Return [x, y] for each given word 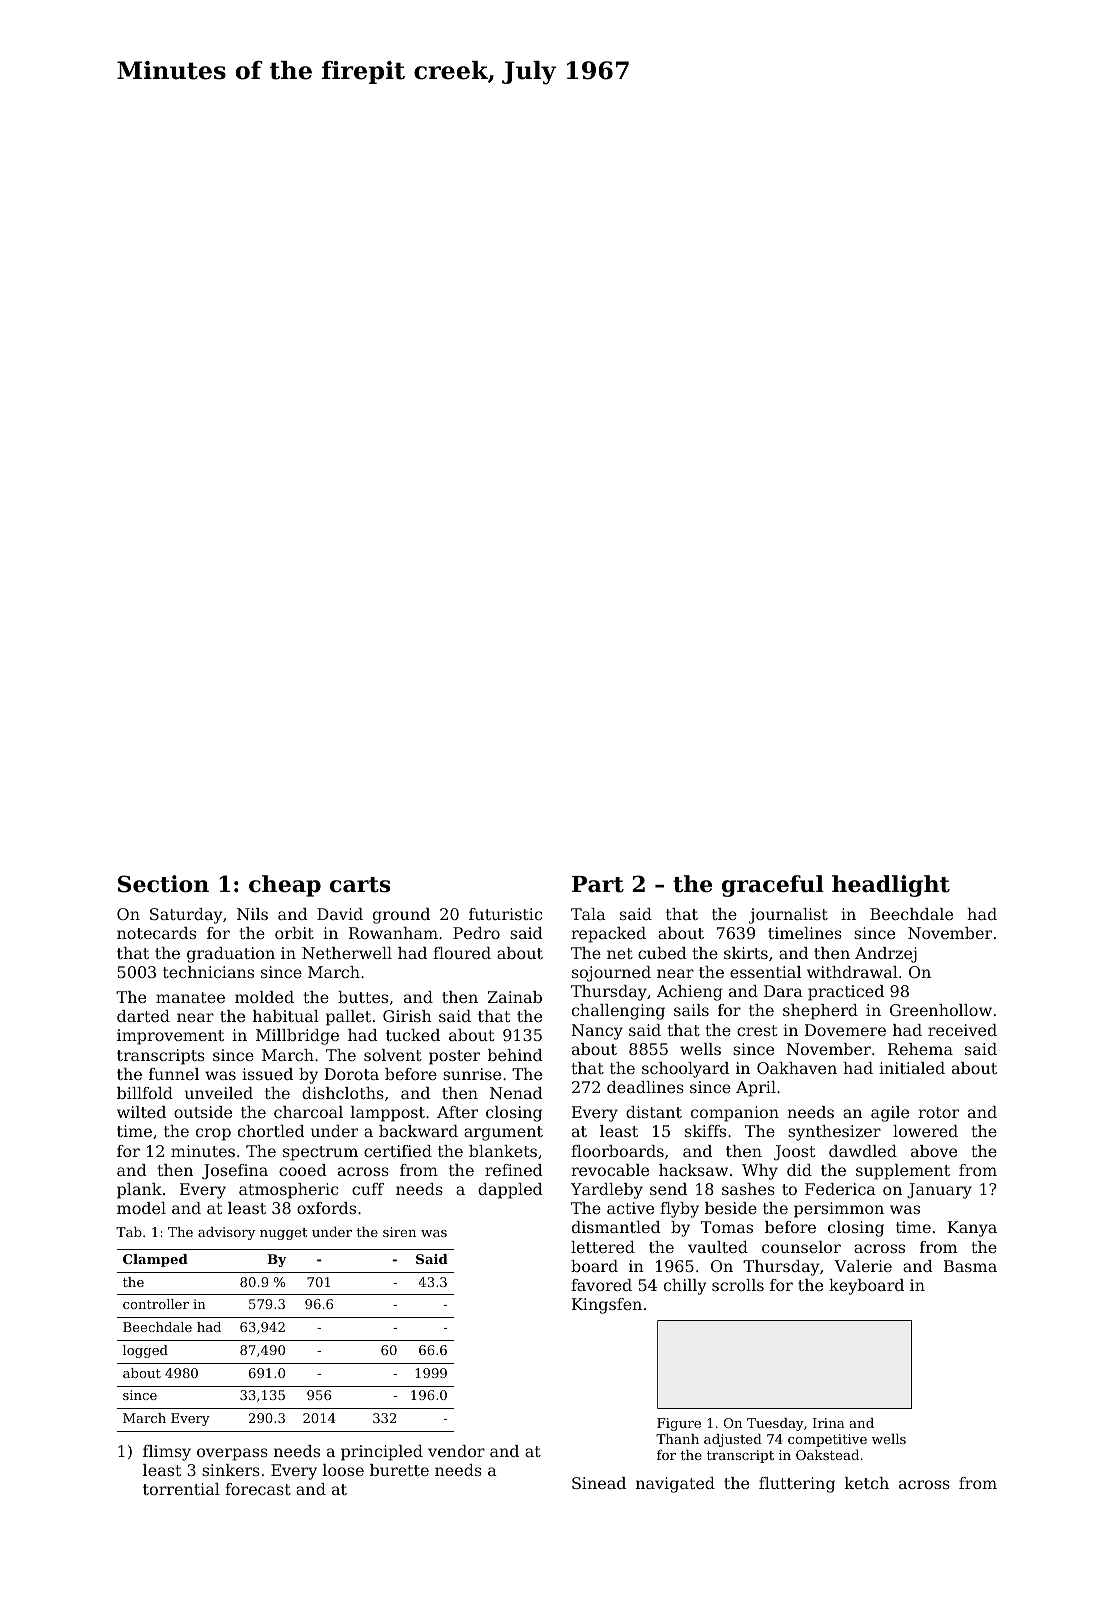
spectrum [320, 1153]
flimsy [167, 1453]
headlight [891, 886]
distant [654, 1112]
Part [598, 884]
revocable [610, 1170]
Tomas [727, 1227]
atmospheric [288, 1191]
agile [890, 1114]
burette [399, 1470]
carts [360, 885]
